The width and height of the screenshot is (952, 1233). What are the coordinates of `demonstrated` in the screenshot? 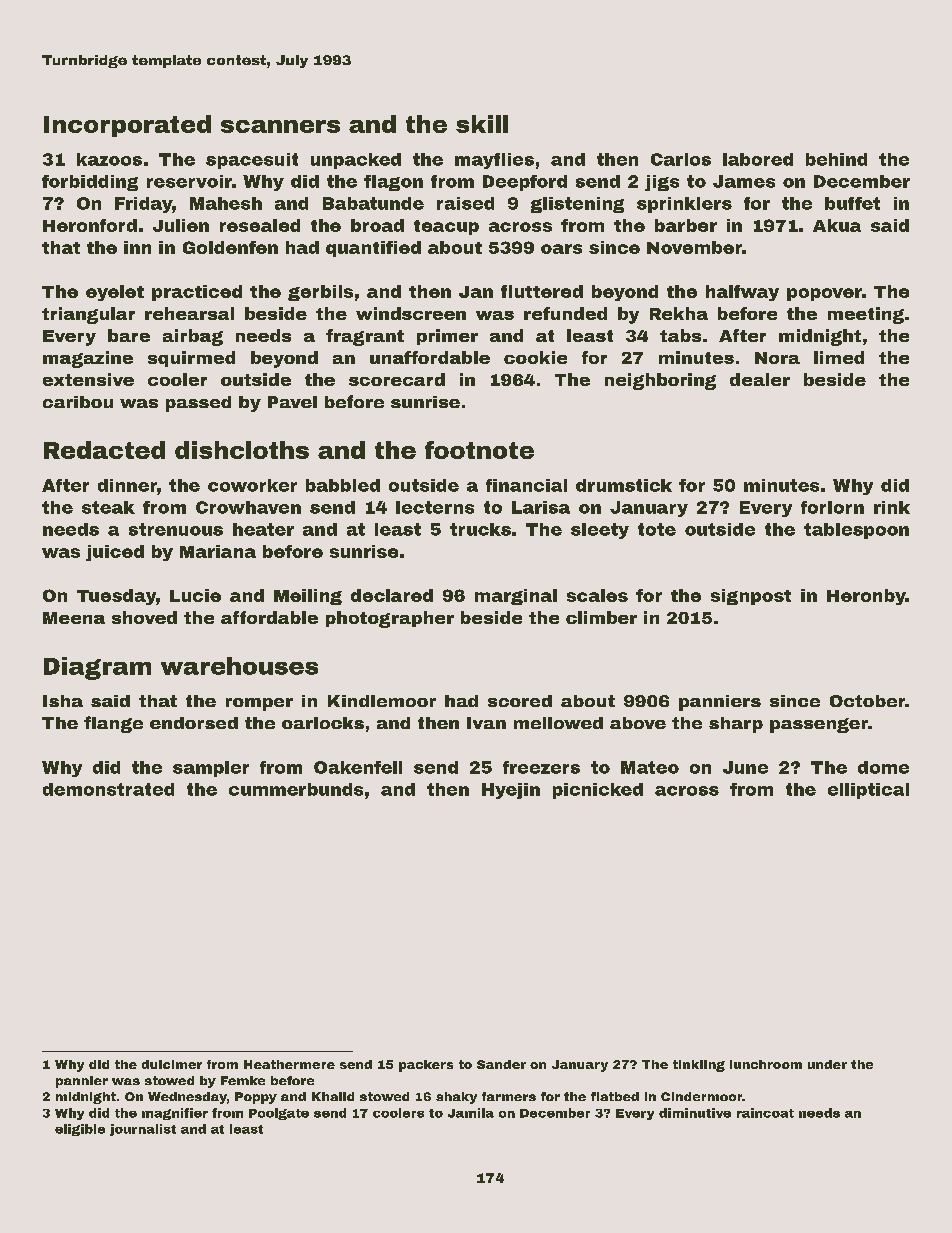 It's located at (108, 789).
